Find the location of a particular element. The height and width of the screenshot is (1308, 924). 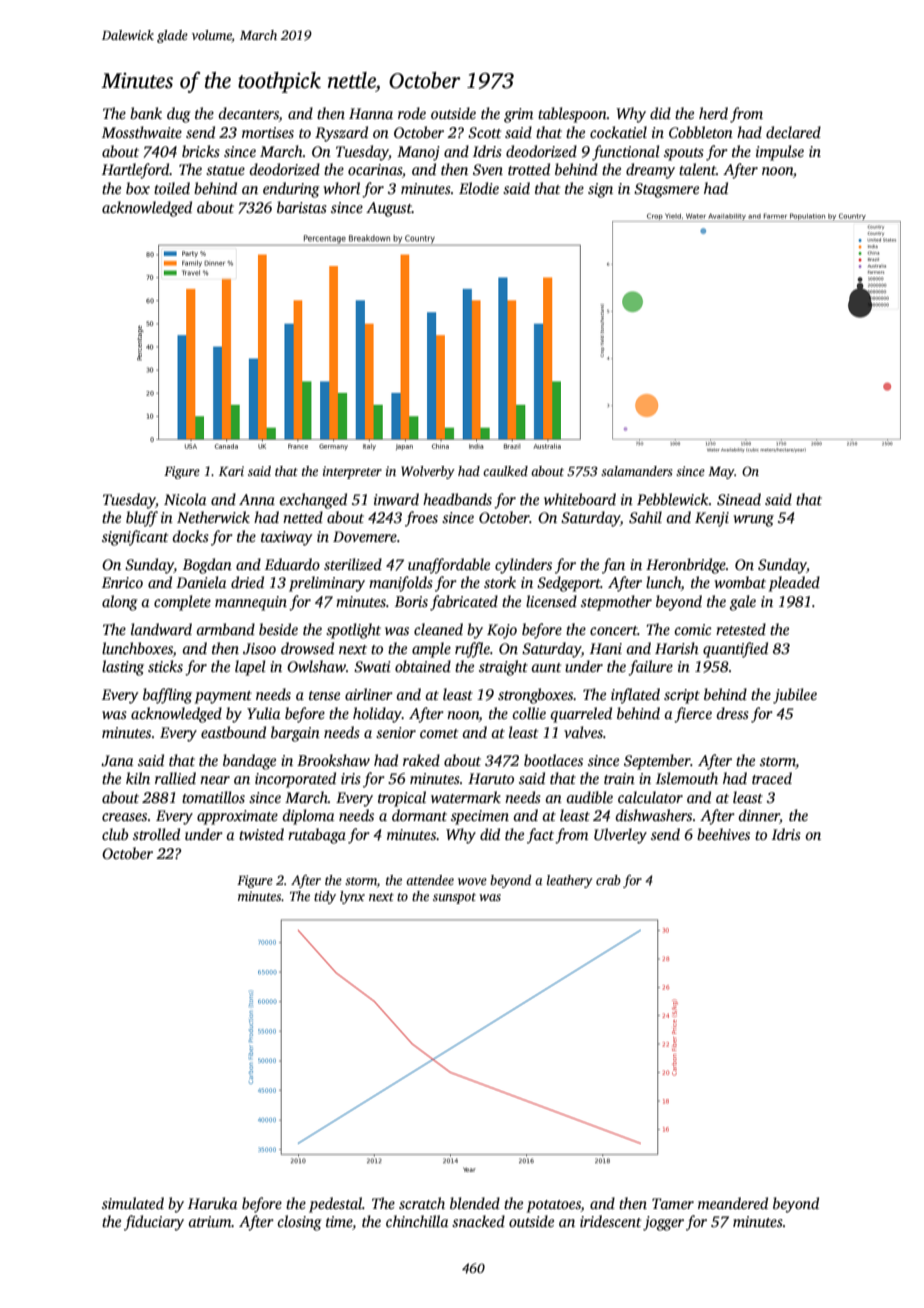

lynx is located at coordinates (352, 897).
